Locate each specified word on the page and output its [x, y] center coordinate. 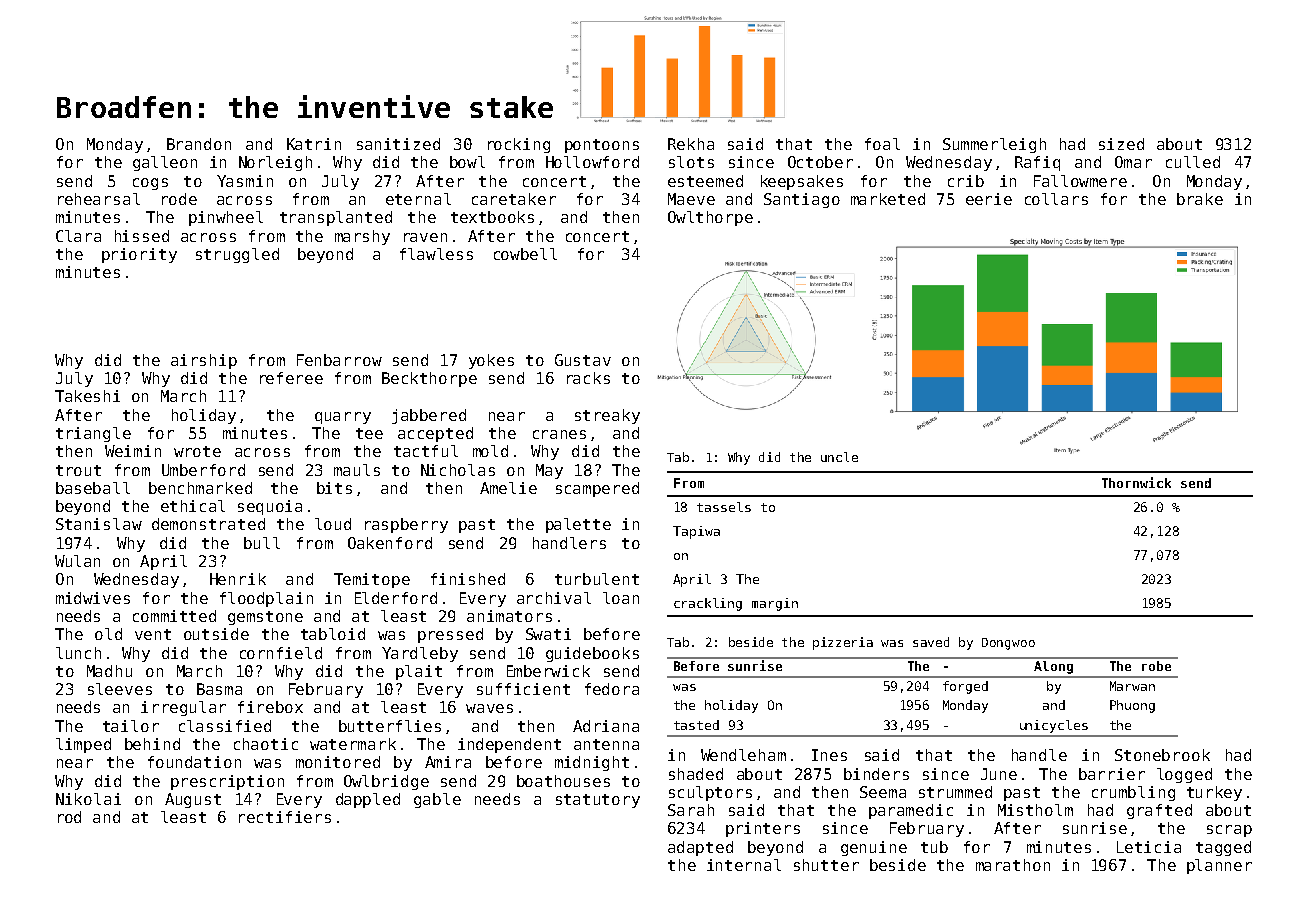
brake [1200, 199]
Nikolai [88, 799]
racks [588, 378]
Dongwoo [1008, 644]
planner [1219, 866]
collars [1056, 199]
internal [744, 865]
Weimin [133, 451]
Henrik [238, 579]
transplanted [336, 218]
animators [509, 616]
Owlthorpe [710, 218]
